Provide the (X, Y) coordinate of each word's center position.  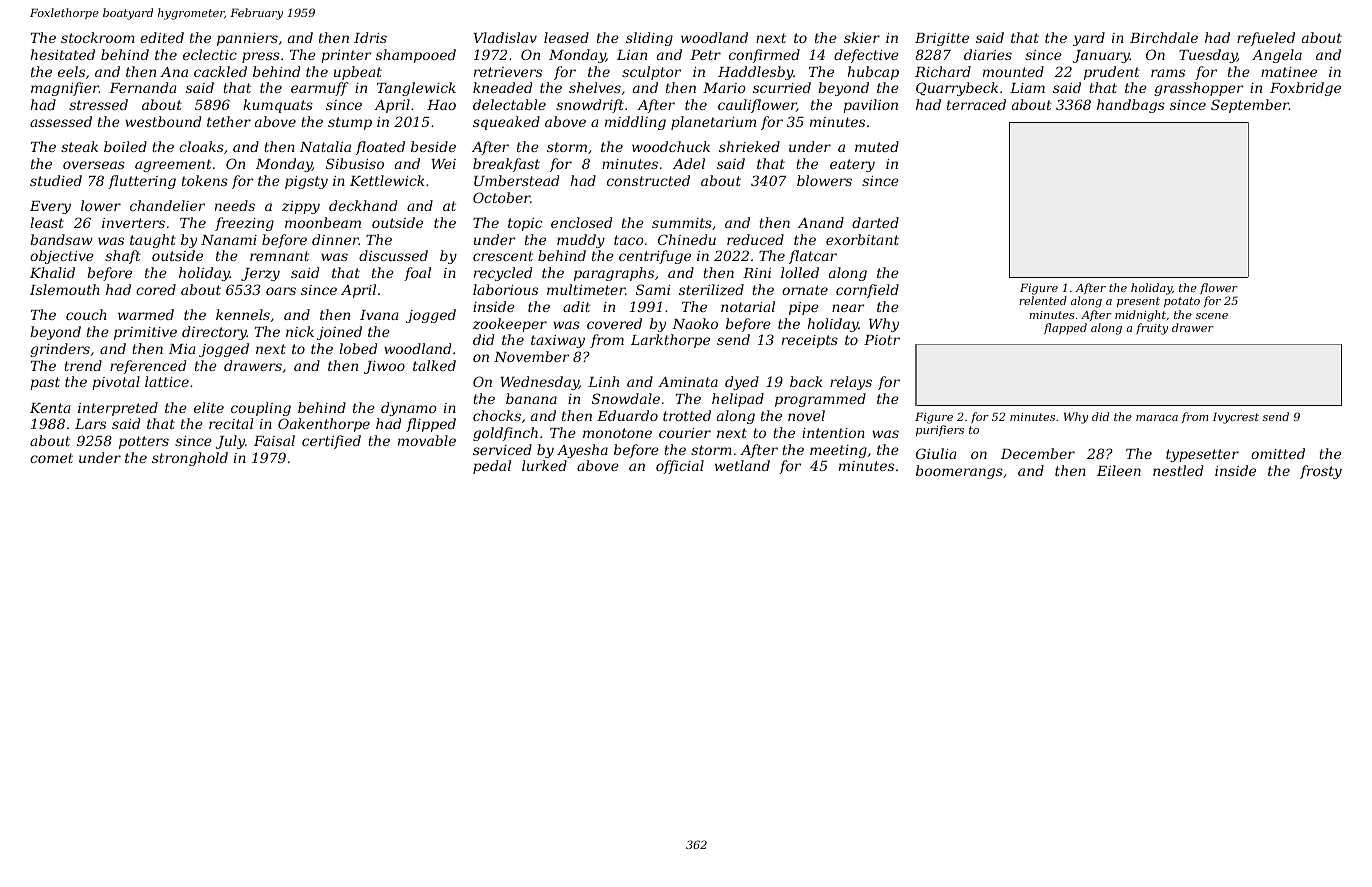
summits (682, 223)
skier (862, 37)
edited (162, 37)
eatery (852, 165)
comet (51, 458)
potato (1182, 302)
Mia (182, 349)
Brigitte (942, 39)
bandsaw (61, 239)
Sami (653, 289)
